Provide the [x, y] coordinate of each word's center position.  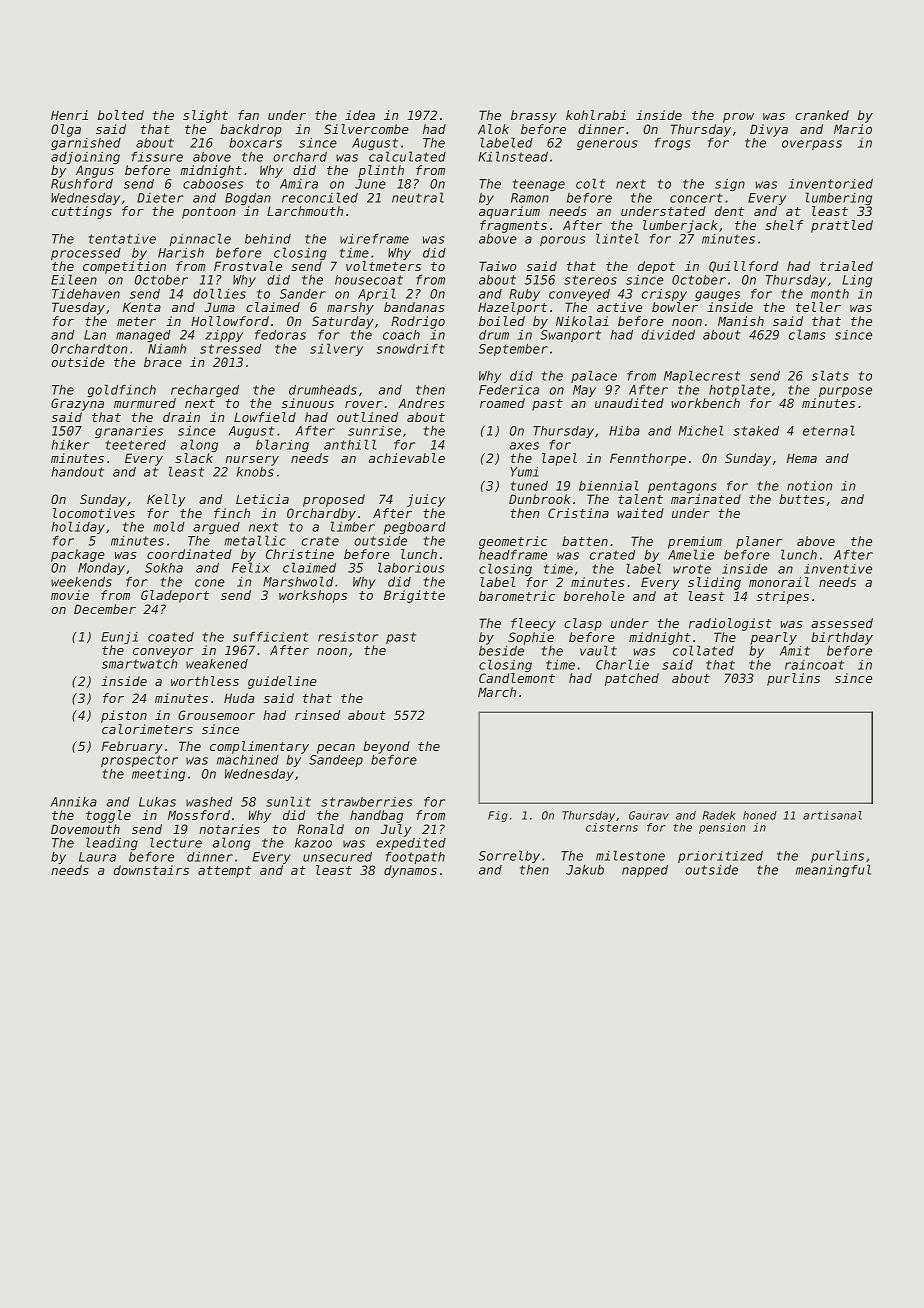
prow [738, 118]
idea [360, 115]
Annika [73, 802]
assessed [842, 623]
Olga [66, 130]
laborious [411, 567]
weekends [81, 582]
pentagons [682, 487]
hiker [70, 445]
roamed [502, 403]
